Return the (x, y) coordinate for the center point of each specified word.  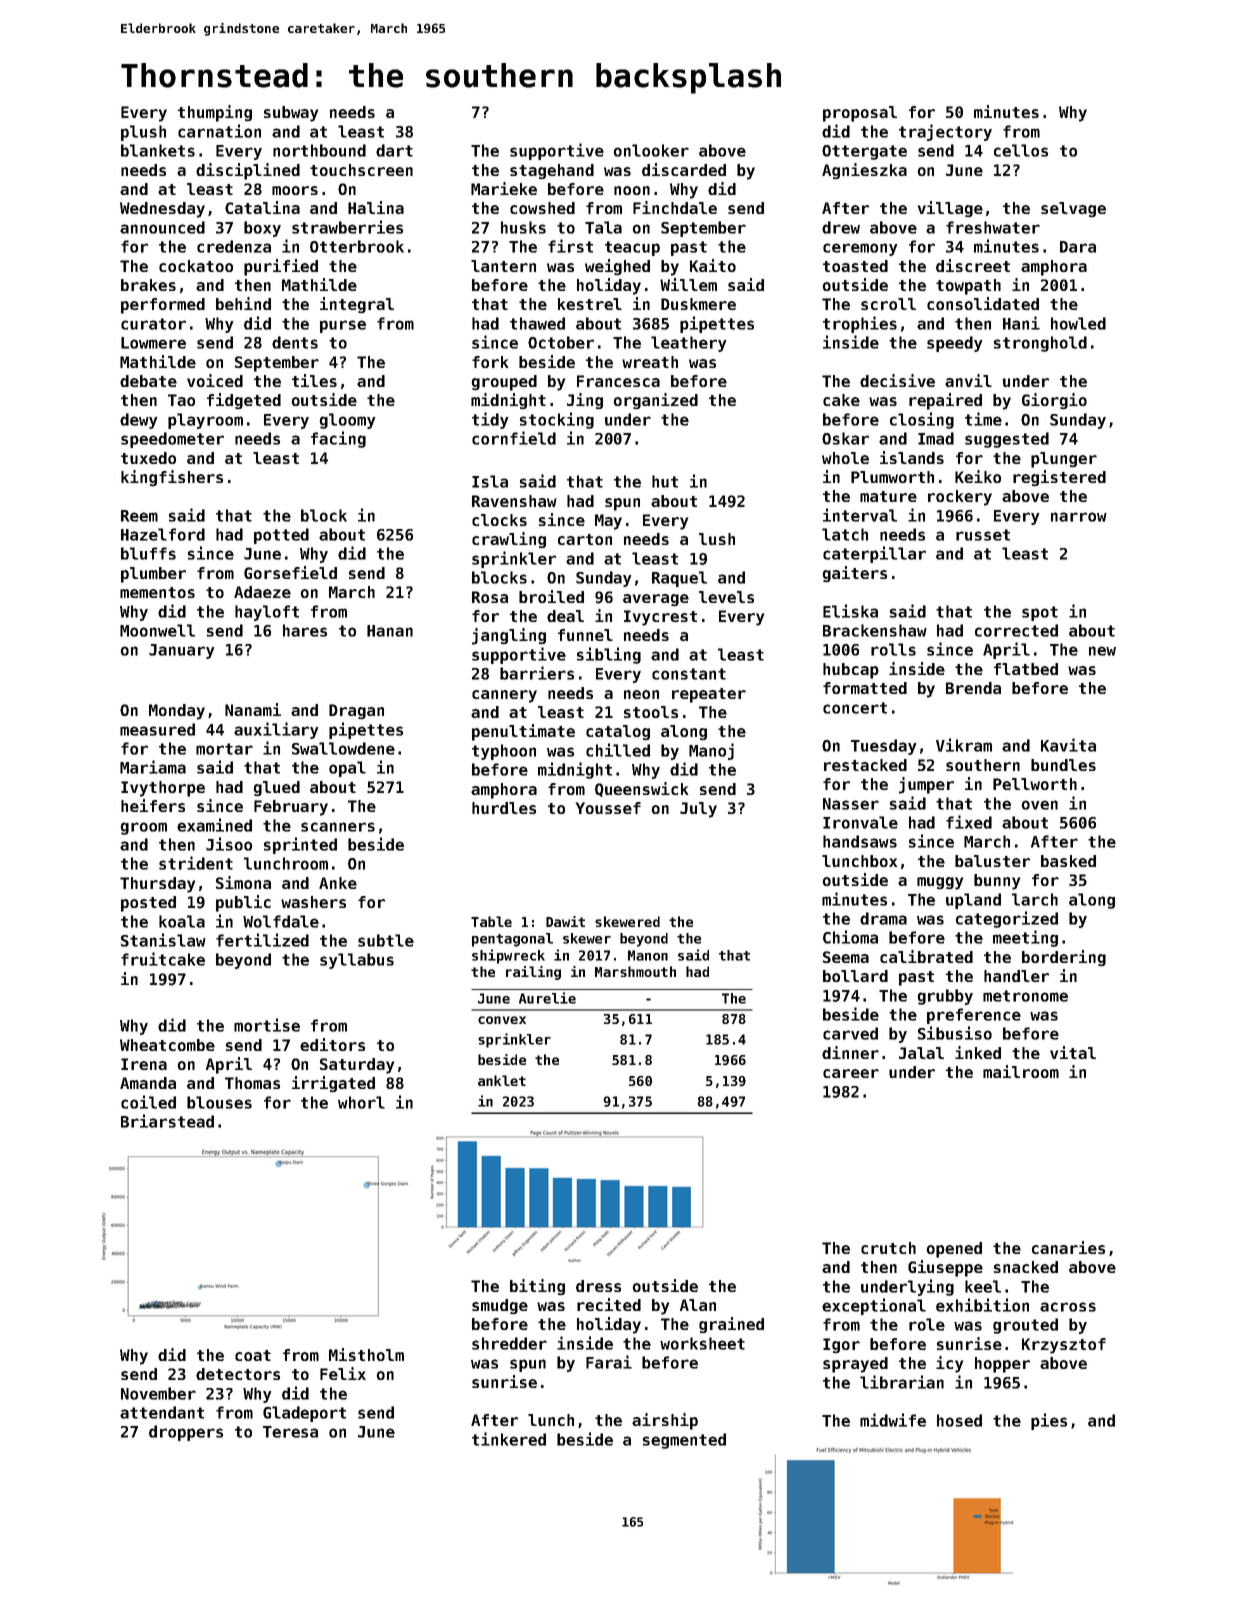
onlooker (651, 150)
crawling (509, 540)
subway (291, 114)
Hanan (390, 631)
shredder (509, 1343)
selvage (1073, 209)
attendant (162, 1412)
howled (1078, 323)
